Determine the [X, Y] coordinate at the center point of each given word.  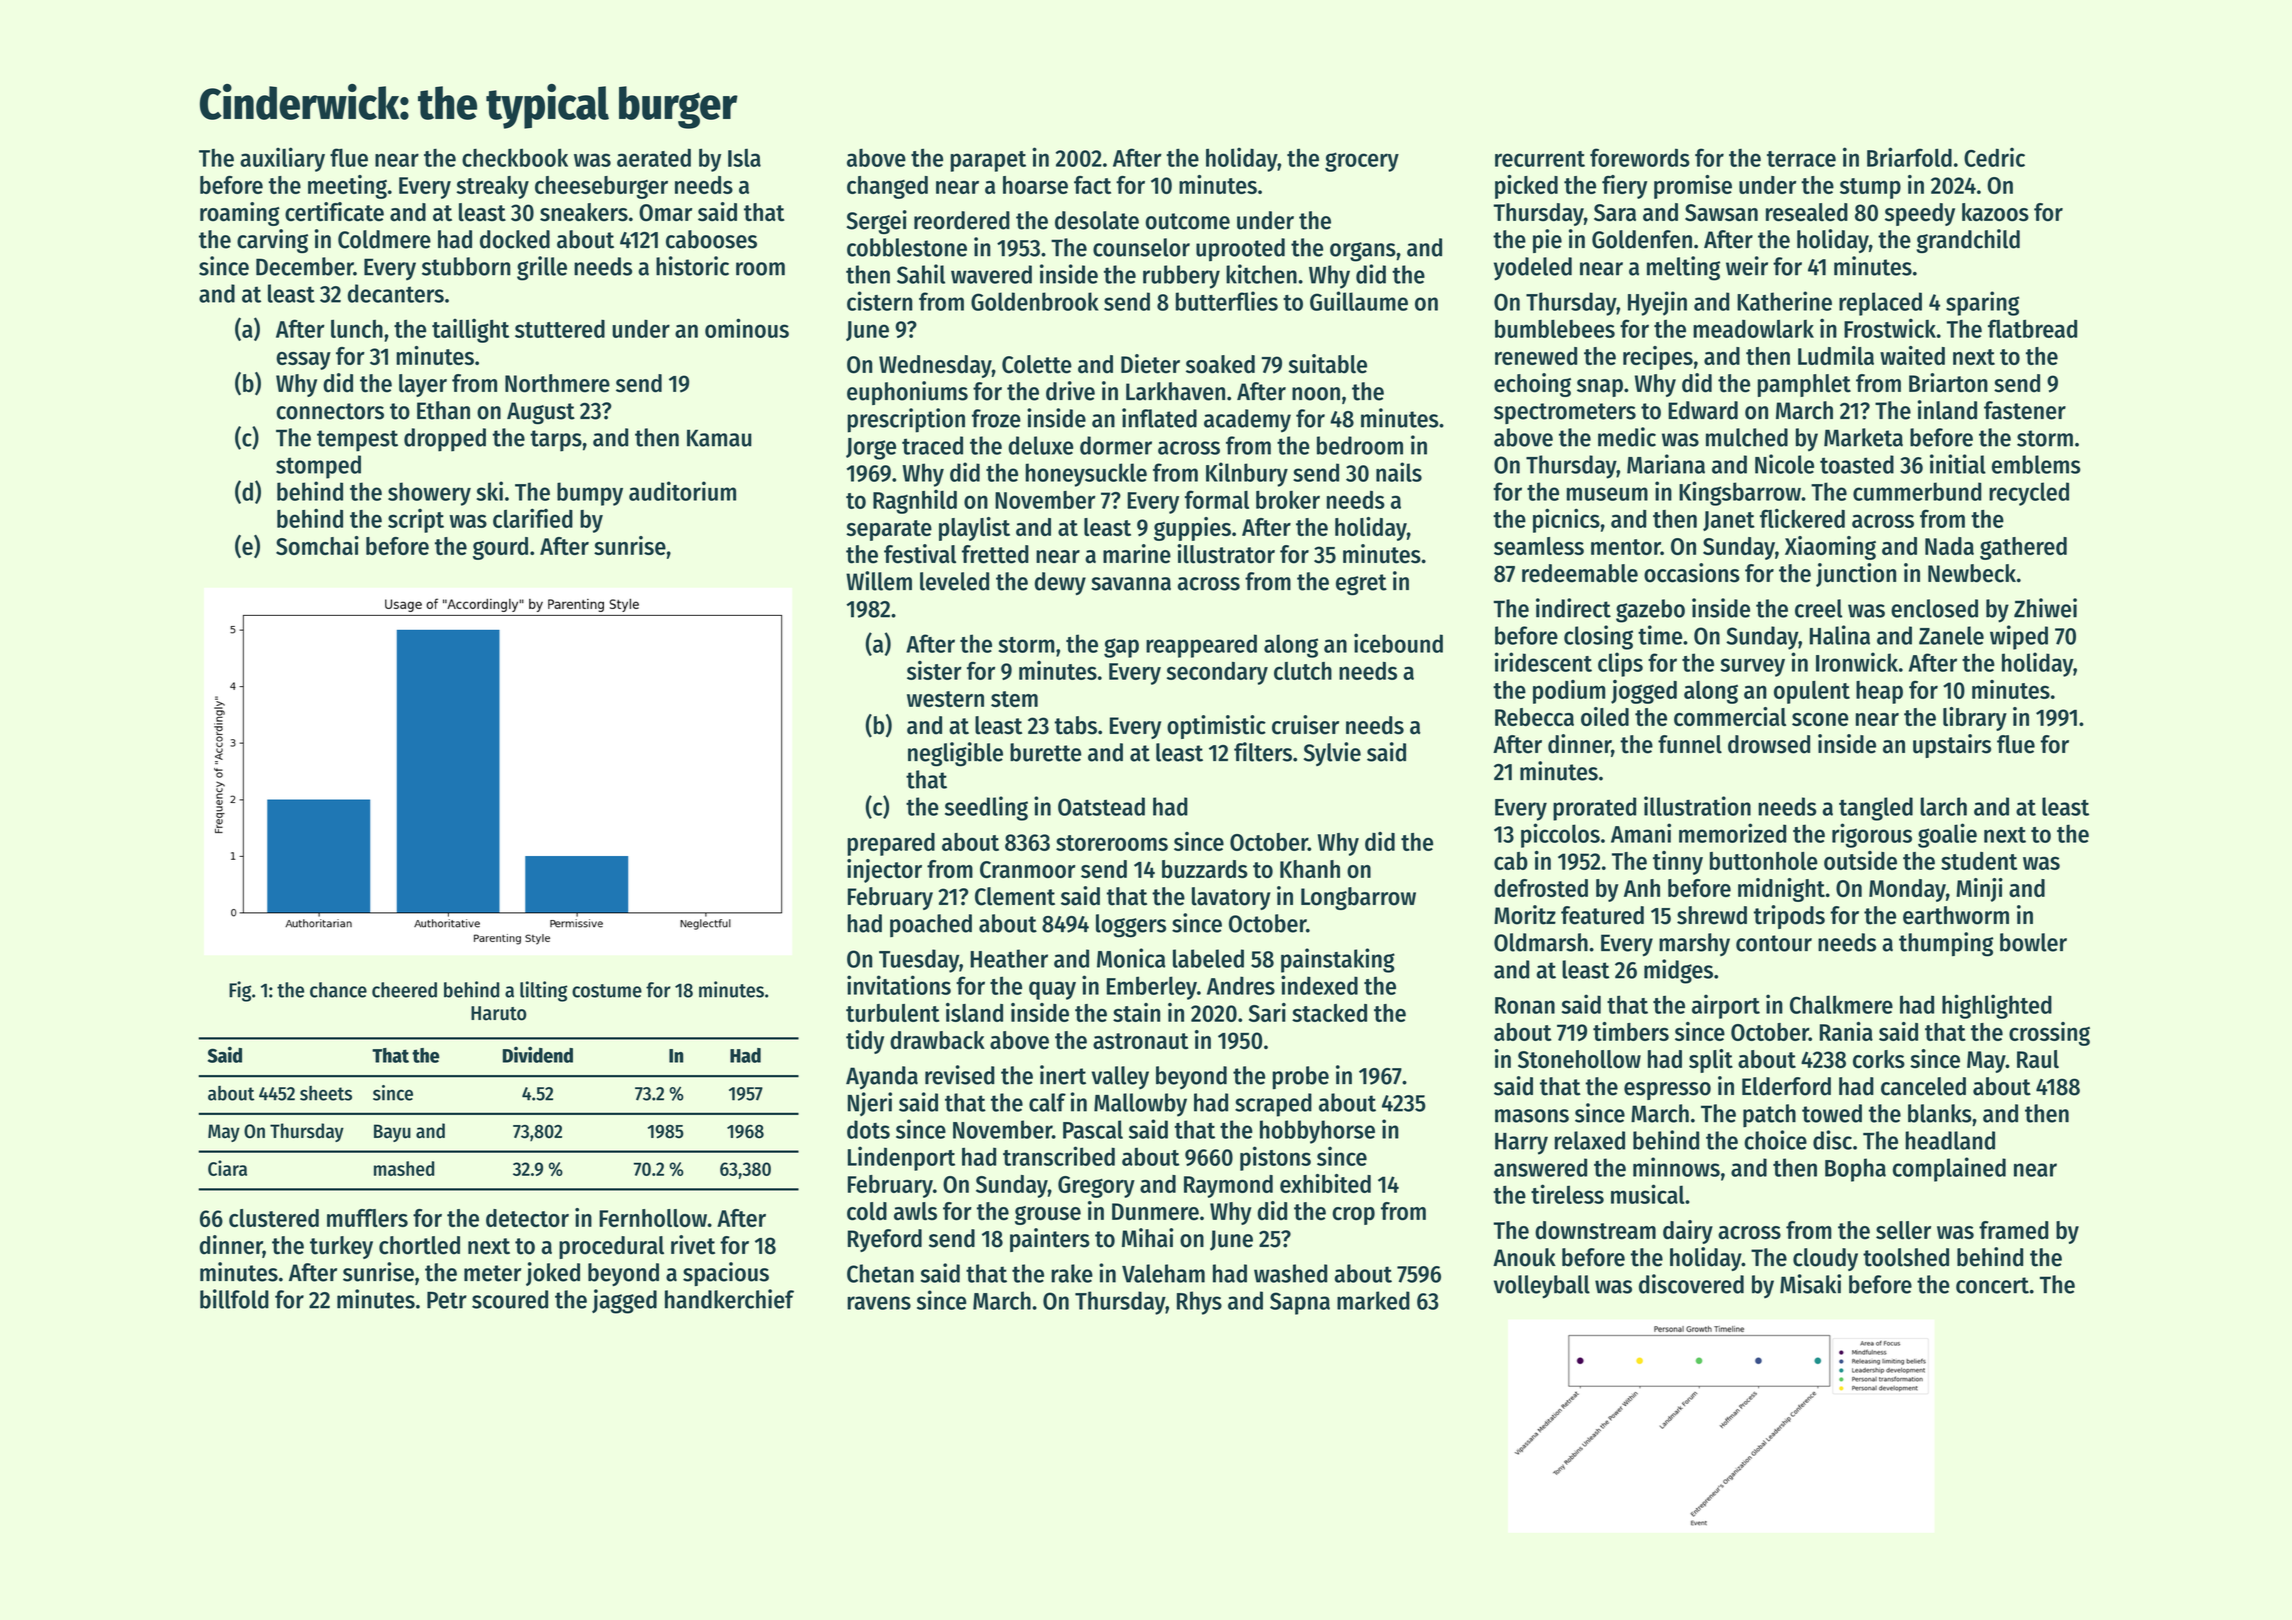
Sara [1615, 213]
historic [692, 266]
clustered [274, 1218]
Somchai [317, 545]
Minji [1979, 890]
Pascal [1093, 1129]
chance [338, 990]
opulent [1812, 692]
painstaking [1338, 960]
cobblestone [907, 247]
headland [1950, 1140]
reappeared [1201, 646]
